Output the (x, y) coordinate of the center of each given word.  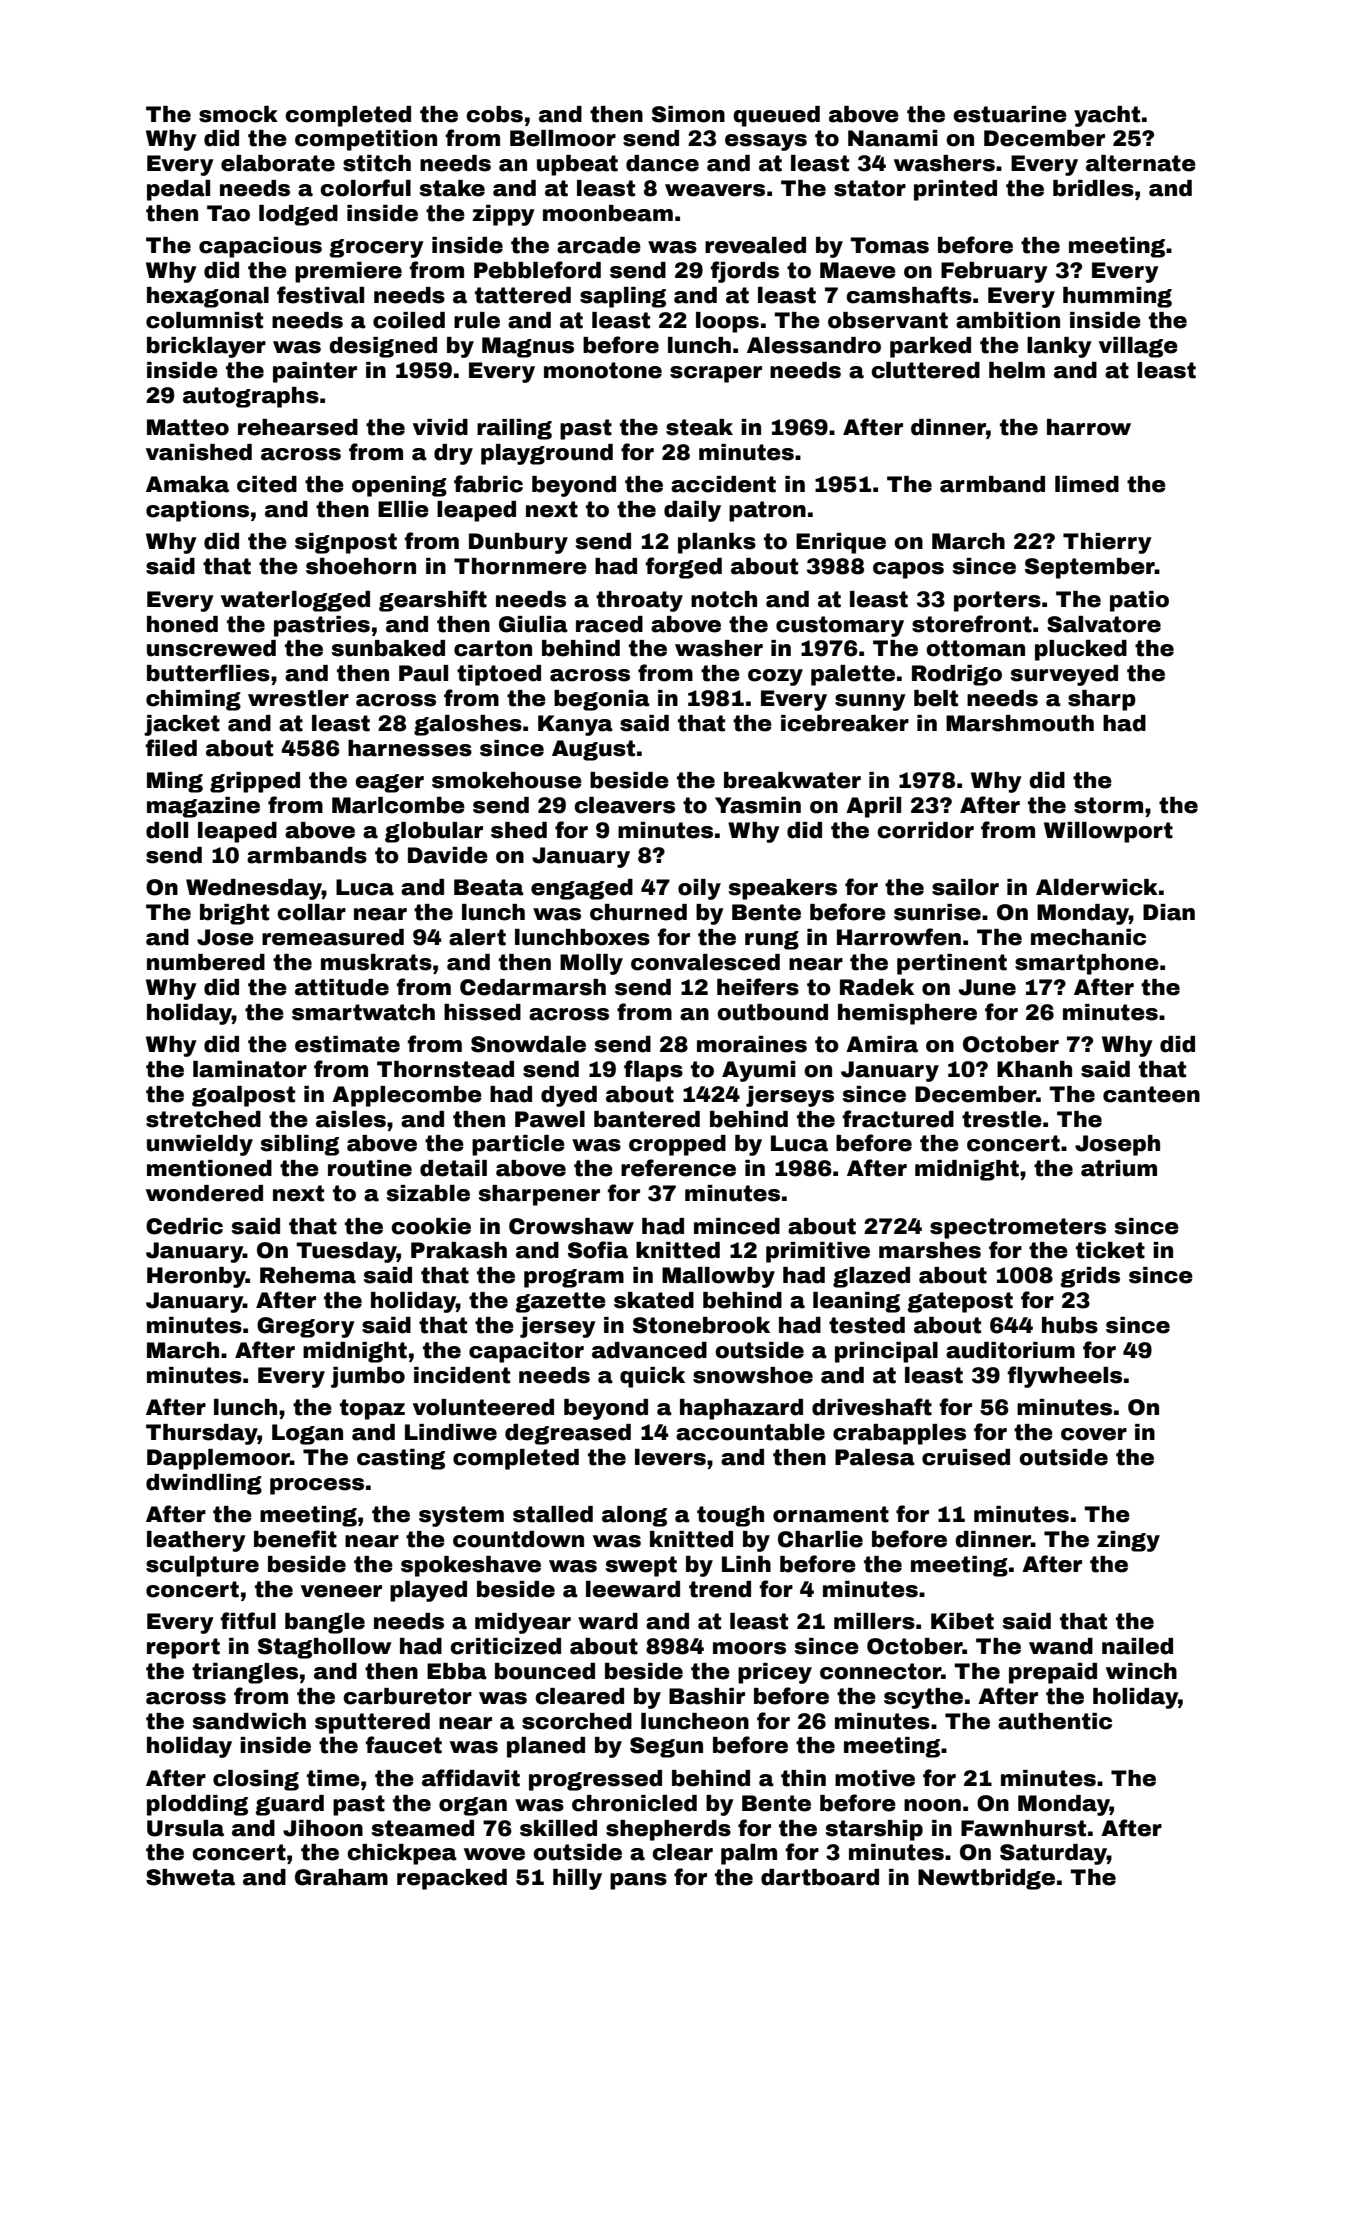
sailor (965, 887)
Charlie (820, 1539)
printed (955, 190)
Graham (341, 1877)
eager (389, 783)
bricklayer (206, 347)
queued (776, 116)
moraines (752, 1044)
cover (1094, 1434)
